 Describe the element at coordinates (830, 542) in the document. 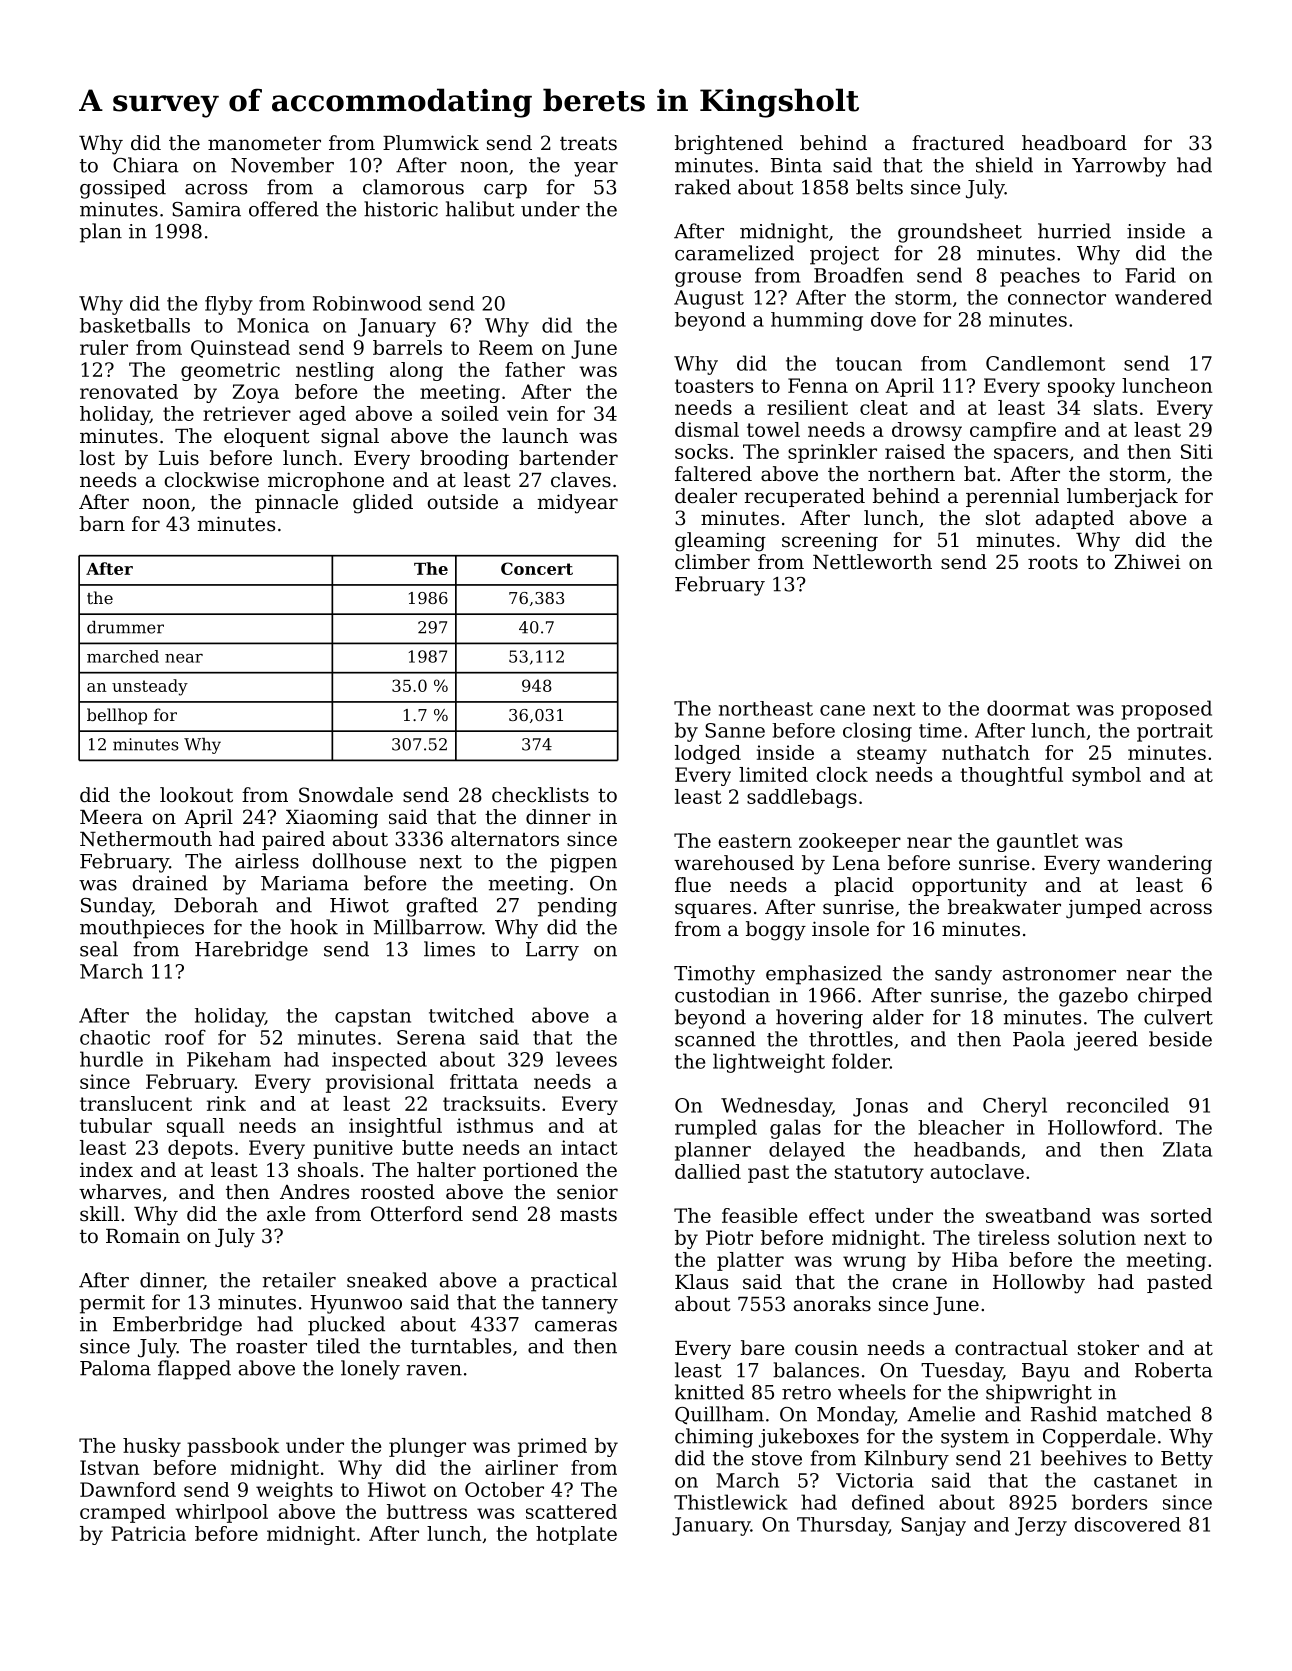

I see `screening` at that location.
